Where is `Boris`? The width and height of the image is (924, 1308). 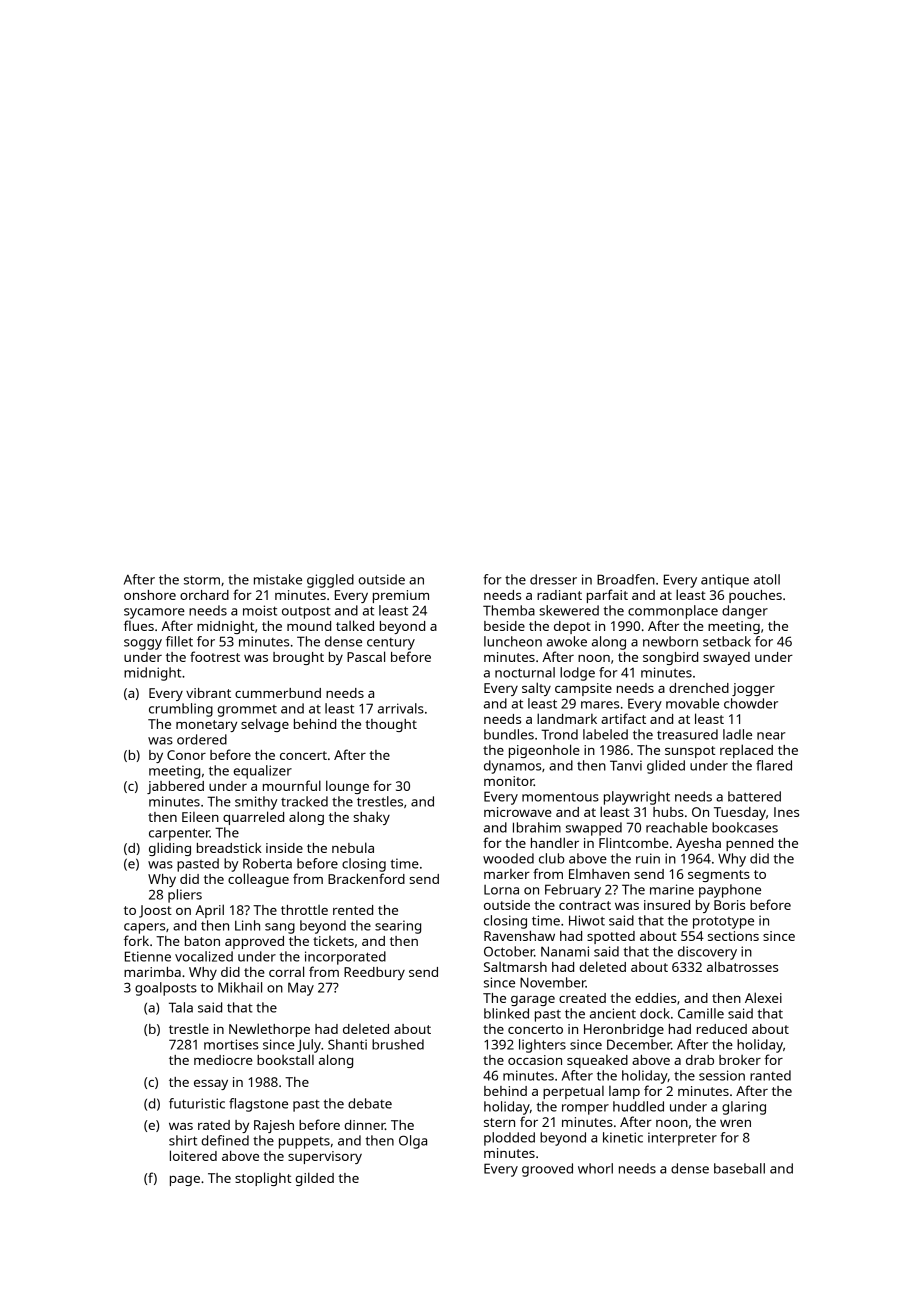 Boris is located at coordinates (729, 905).
